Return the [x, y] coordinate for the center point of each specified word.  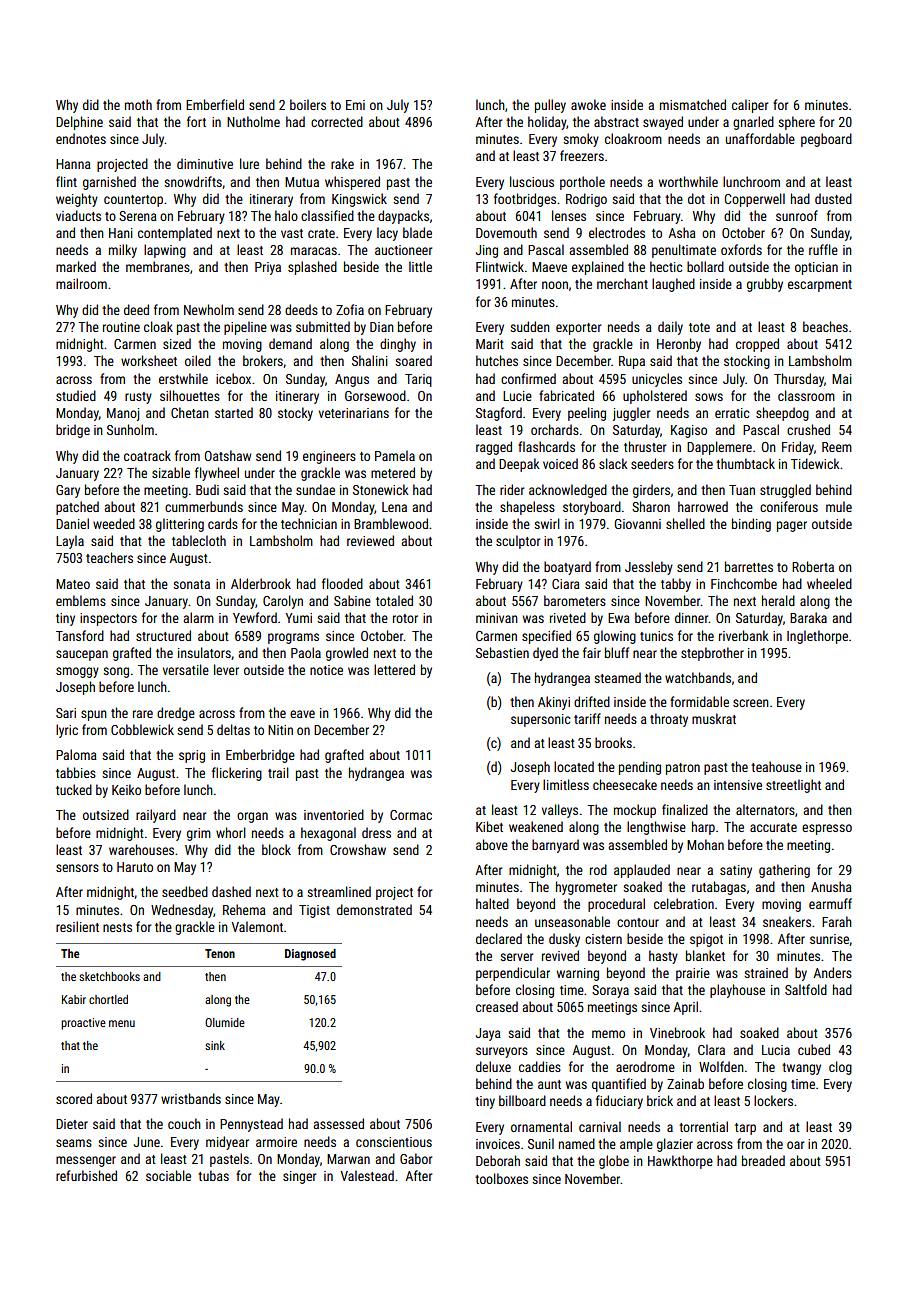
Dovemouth [506, 232]
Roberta [813, 566]
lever [226, 669]
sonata [191, 584]
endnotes [81, 138]
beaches [825, 326]
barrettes [749, 566]
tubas [213, 1175]
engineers [329, 457]
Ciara [566, 584]
